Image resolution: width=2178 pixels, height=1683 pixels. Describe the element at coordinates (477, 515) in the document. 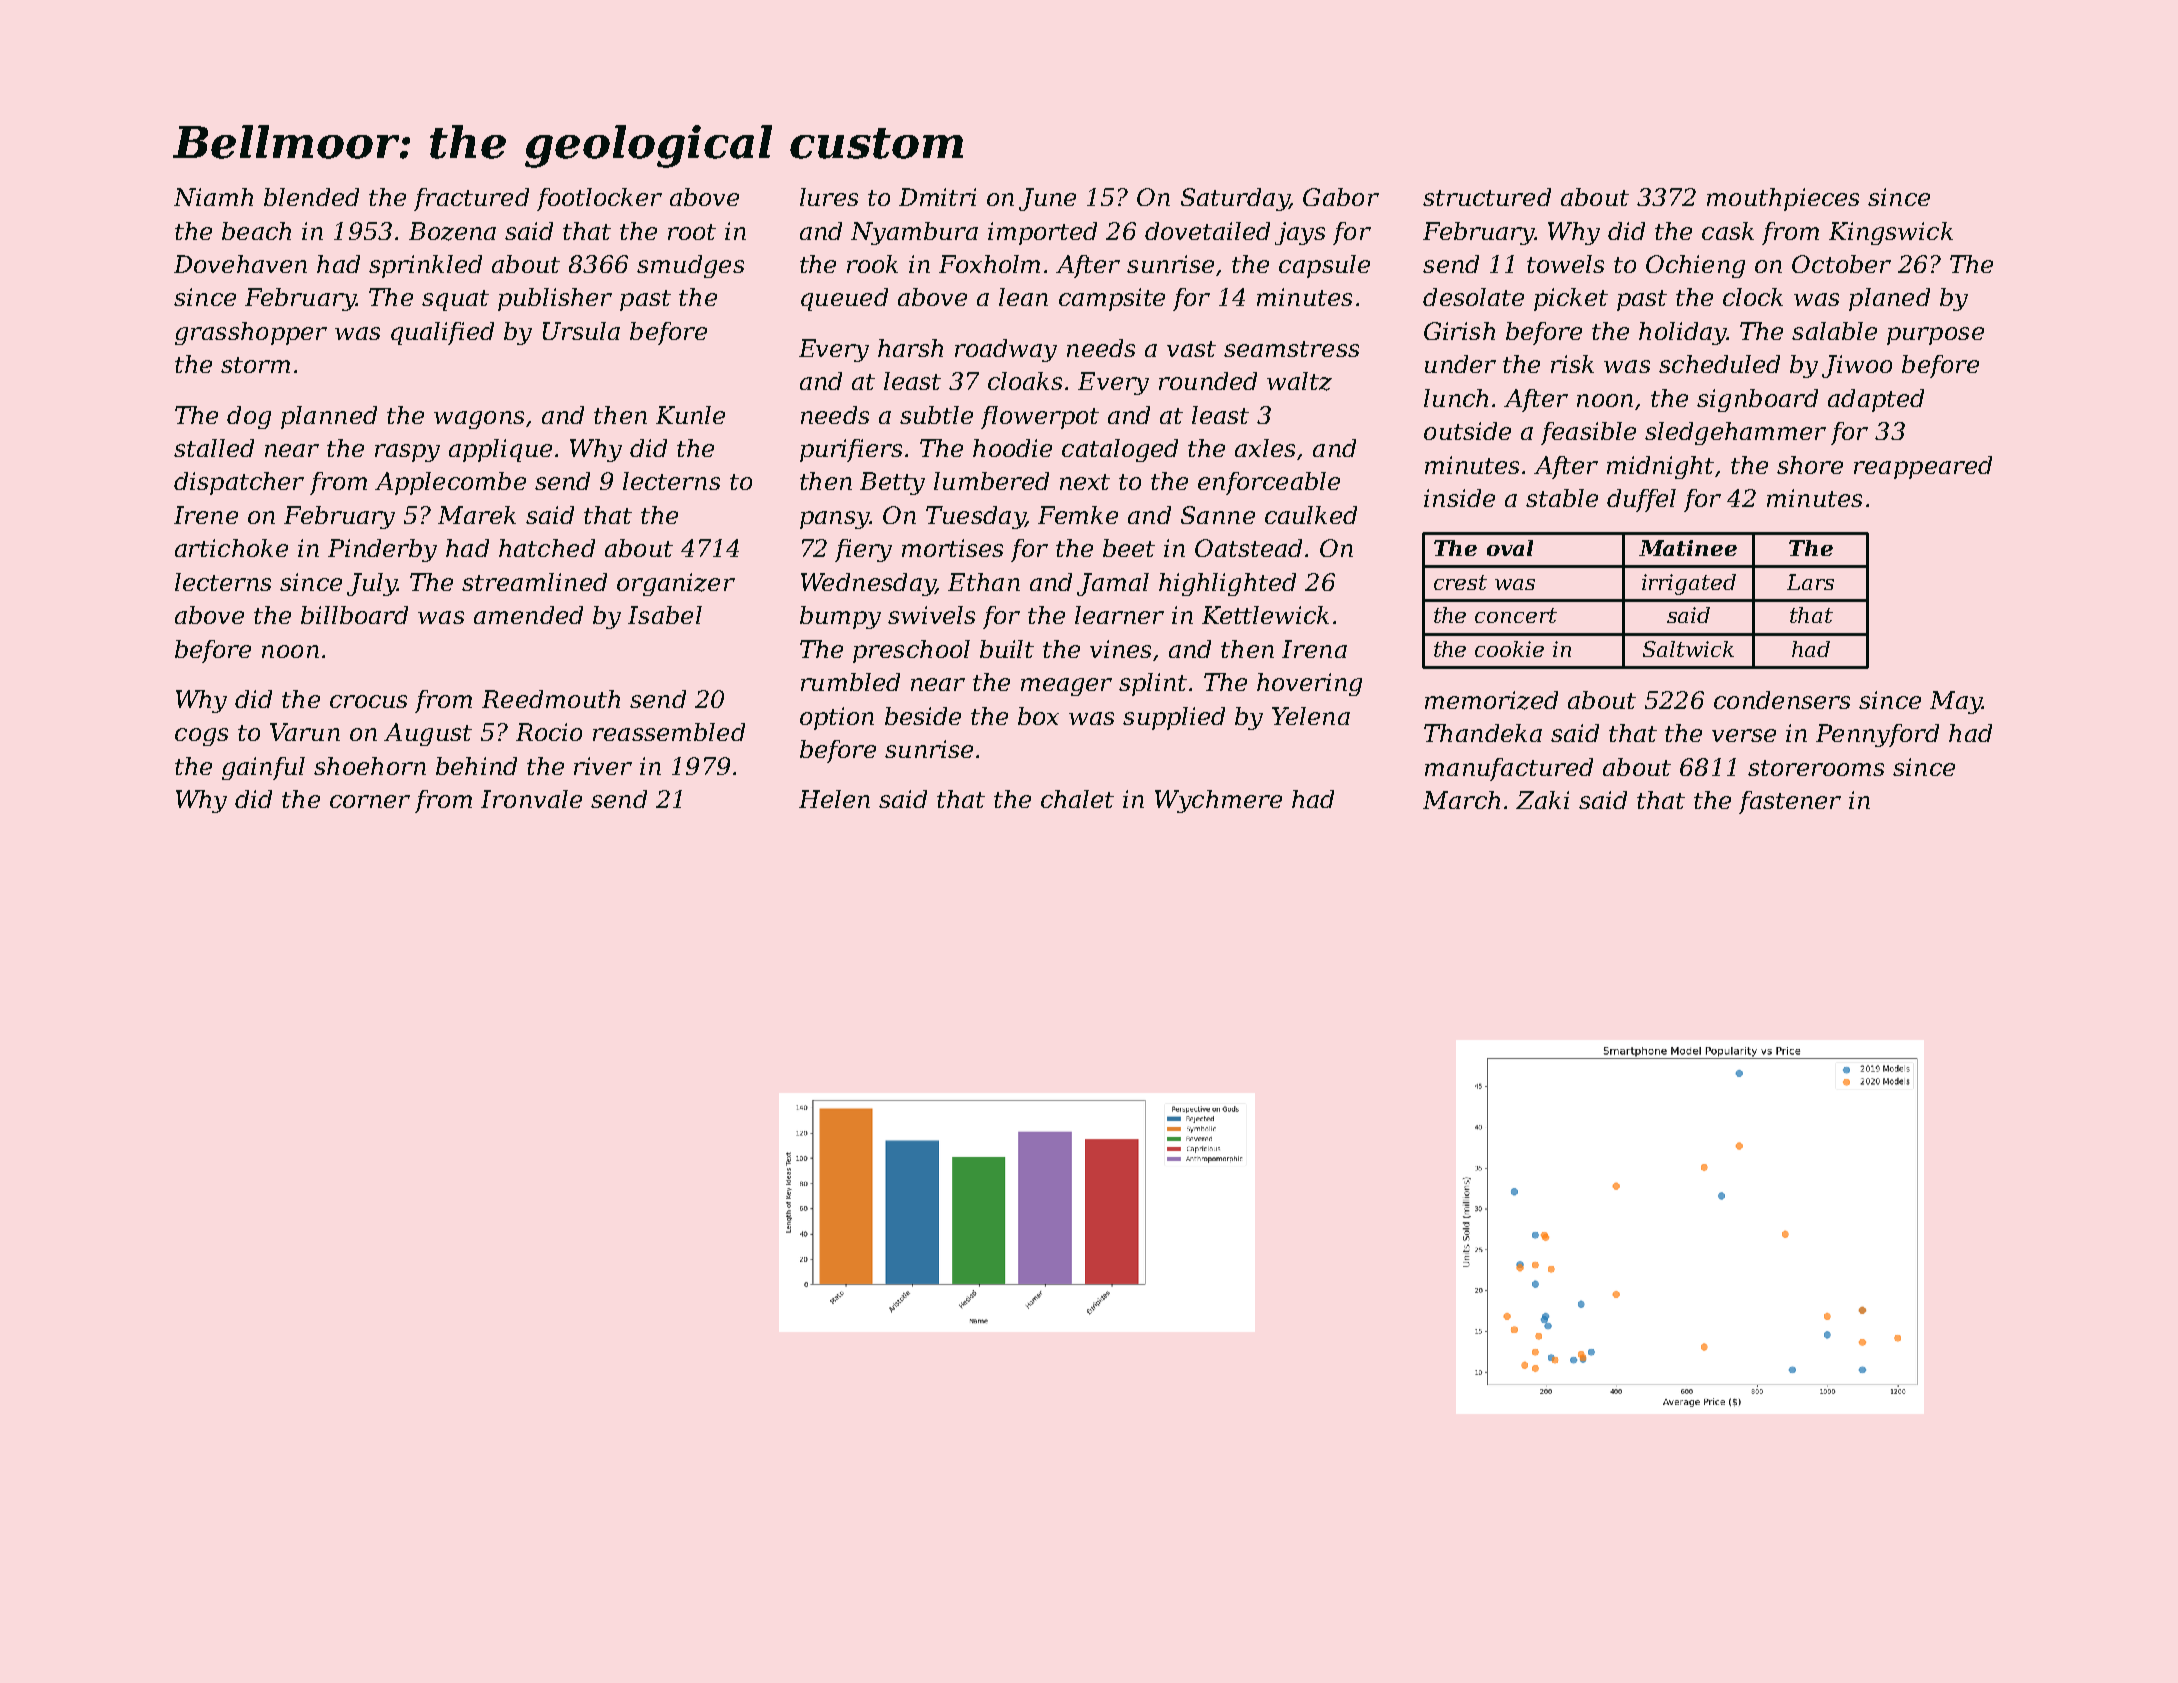

I see `Marek` at that location.
